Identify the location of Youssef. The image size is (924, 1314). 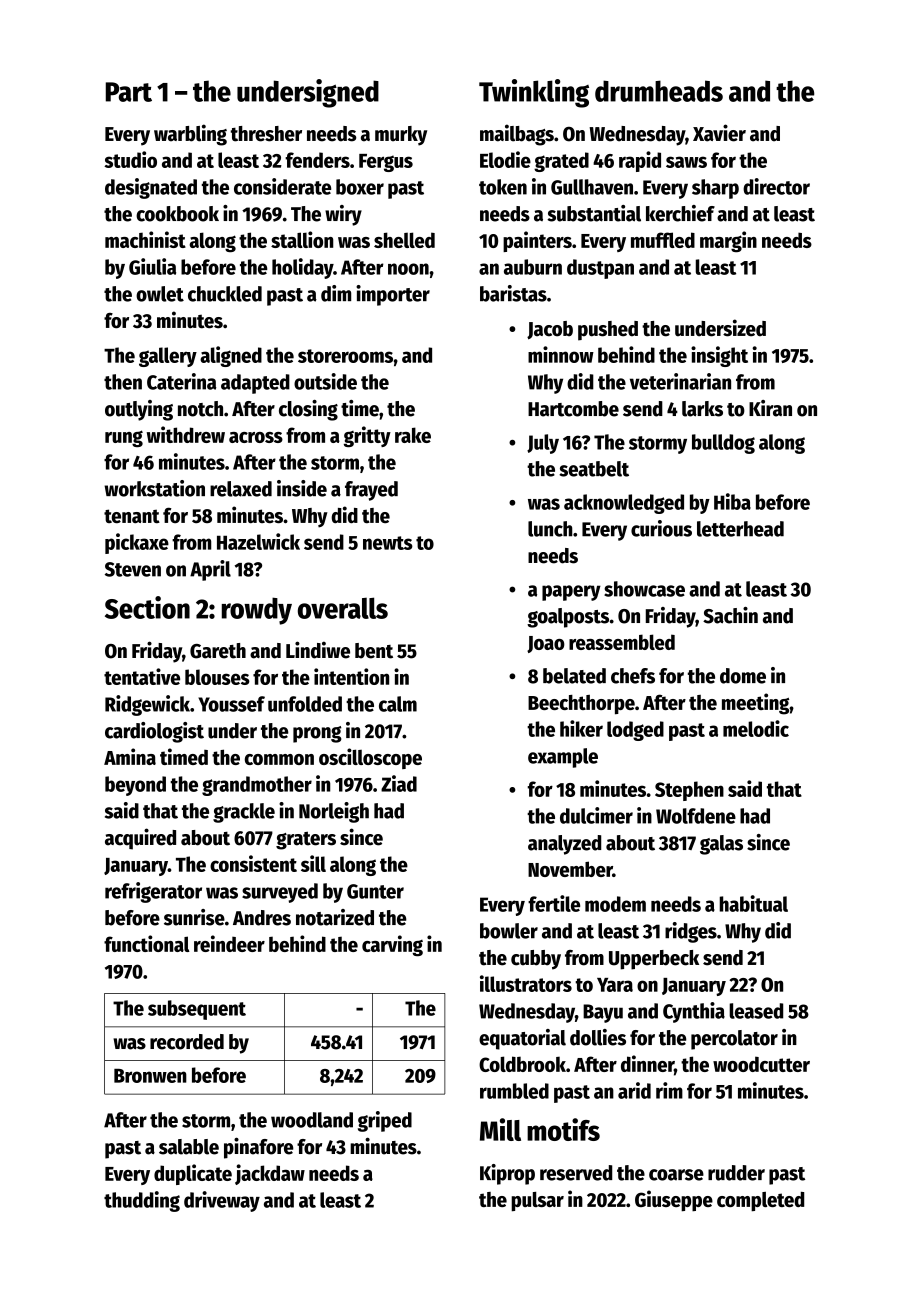
(231, 704).
